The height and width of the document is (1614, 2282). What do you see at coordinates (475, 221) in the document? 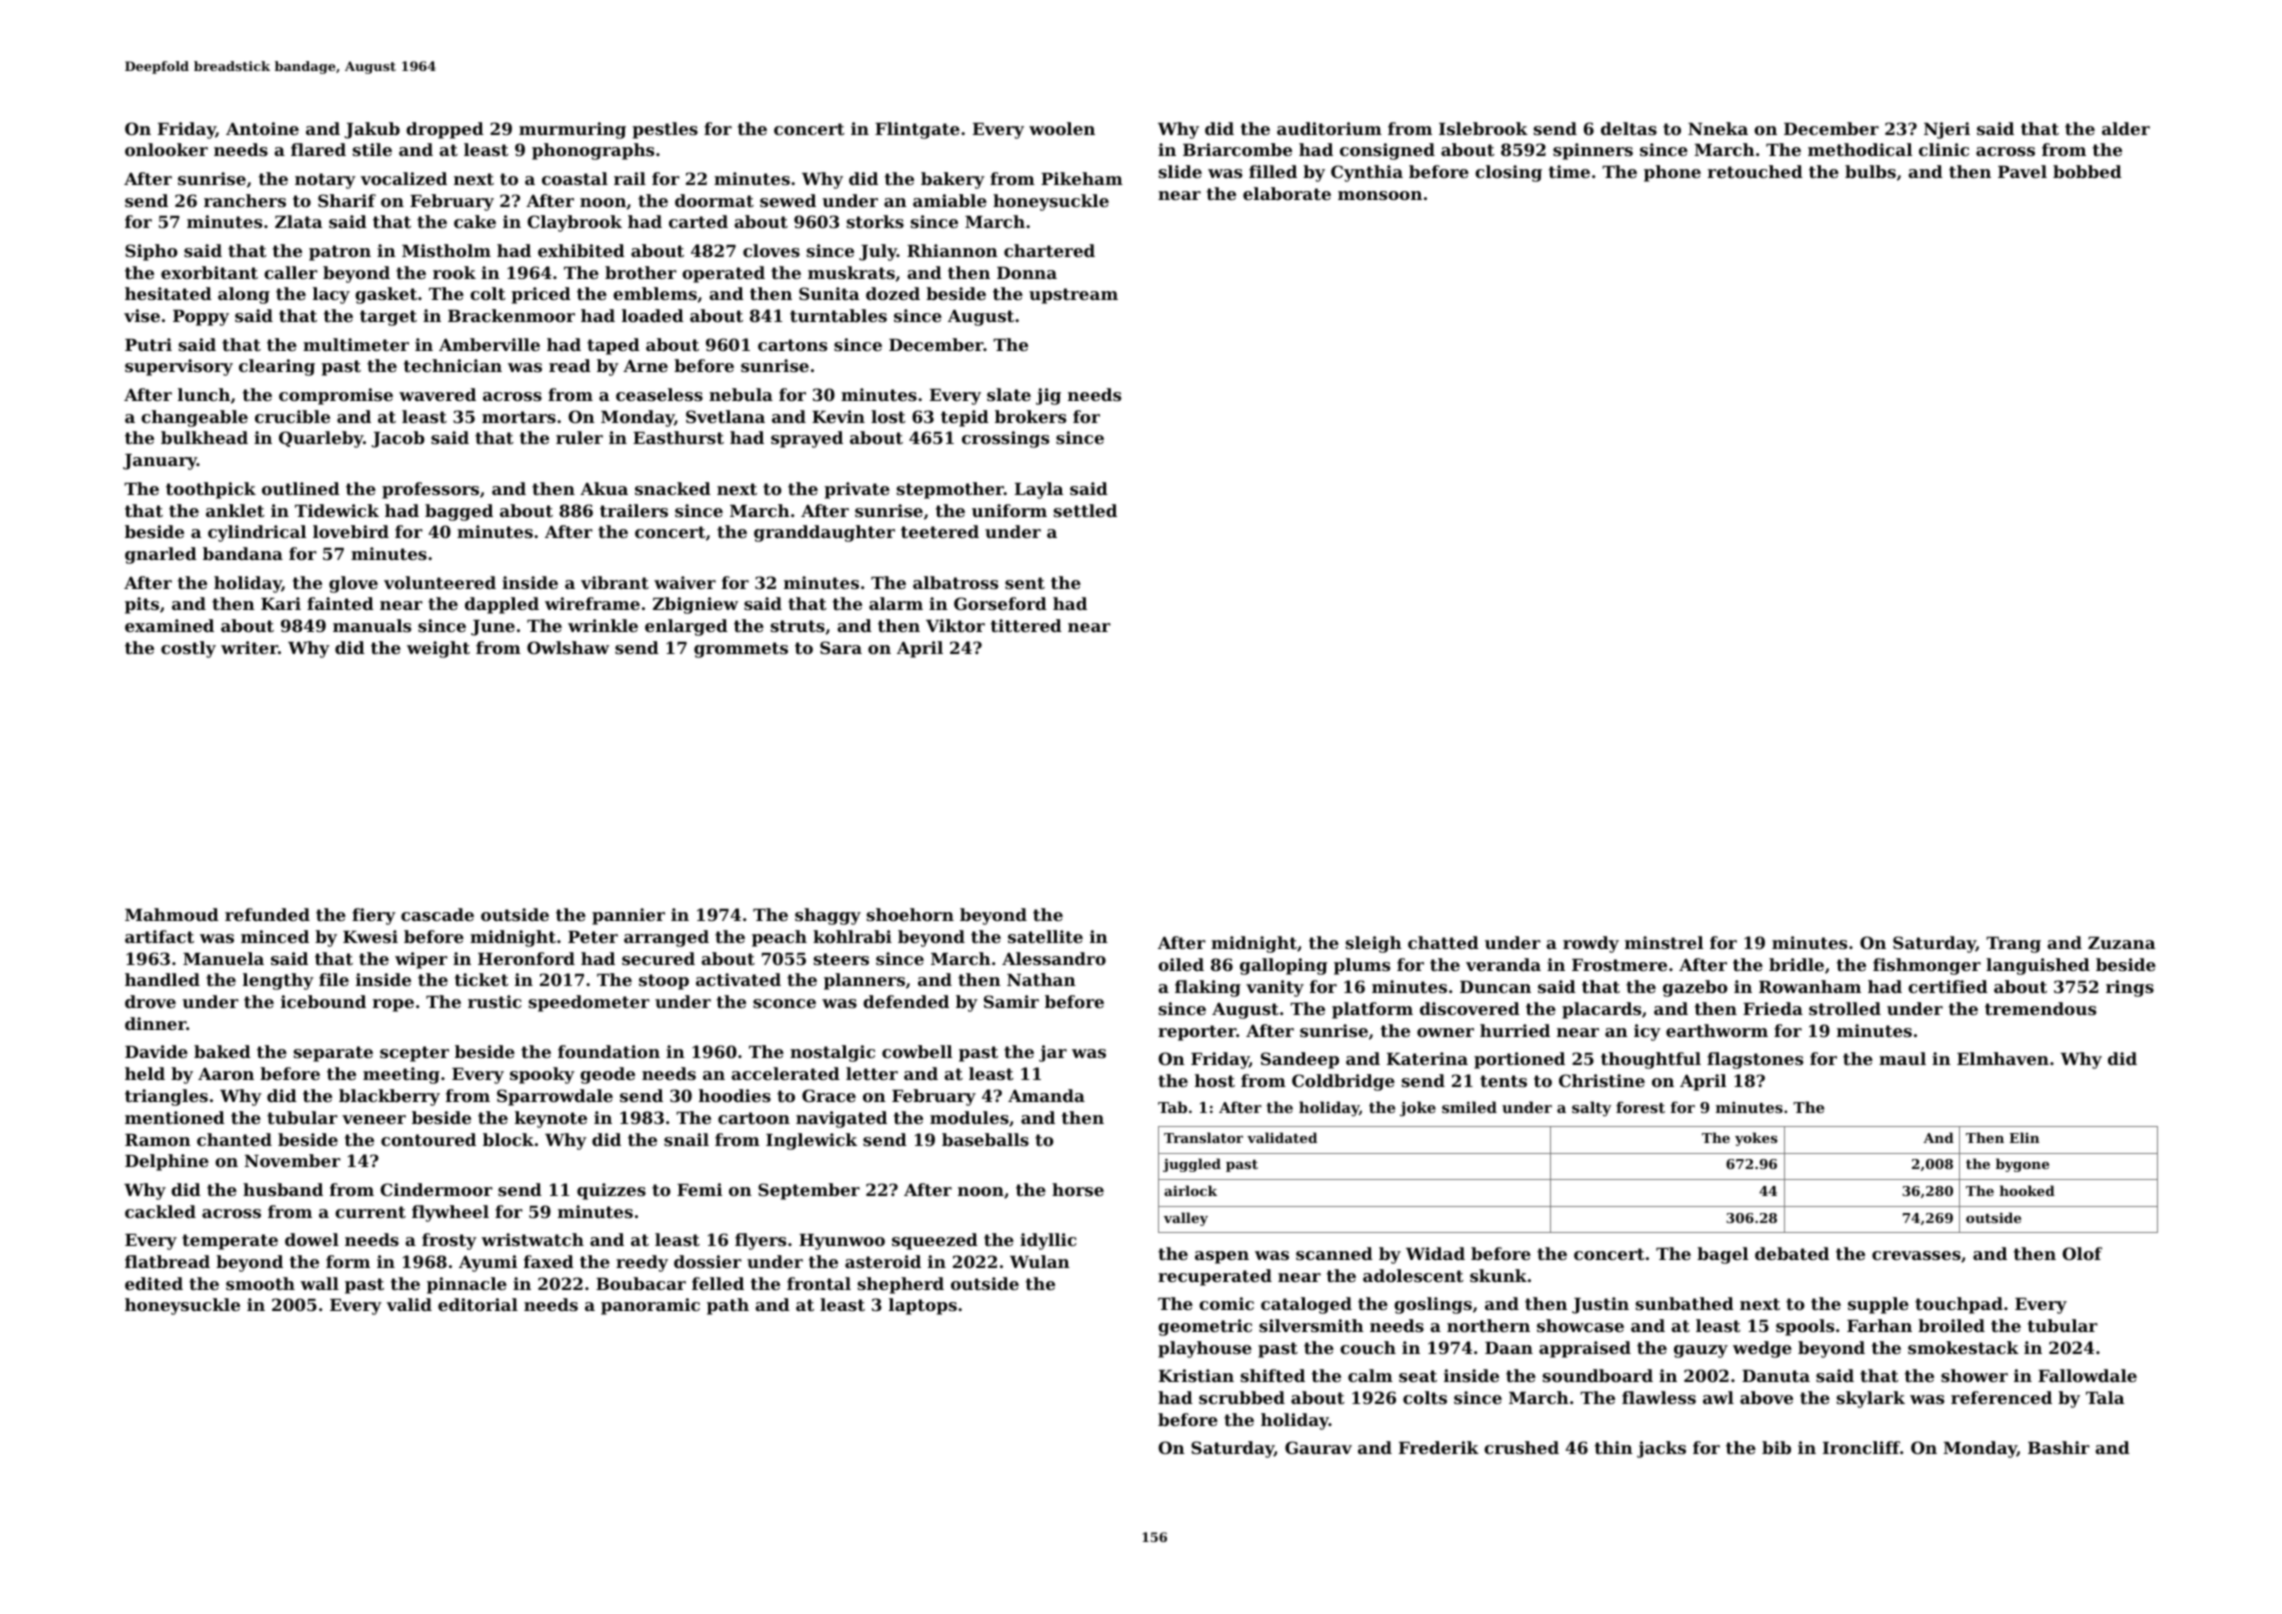
I see `cake` at bounding box center [475, 221].
